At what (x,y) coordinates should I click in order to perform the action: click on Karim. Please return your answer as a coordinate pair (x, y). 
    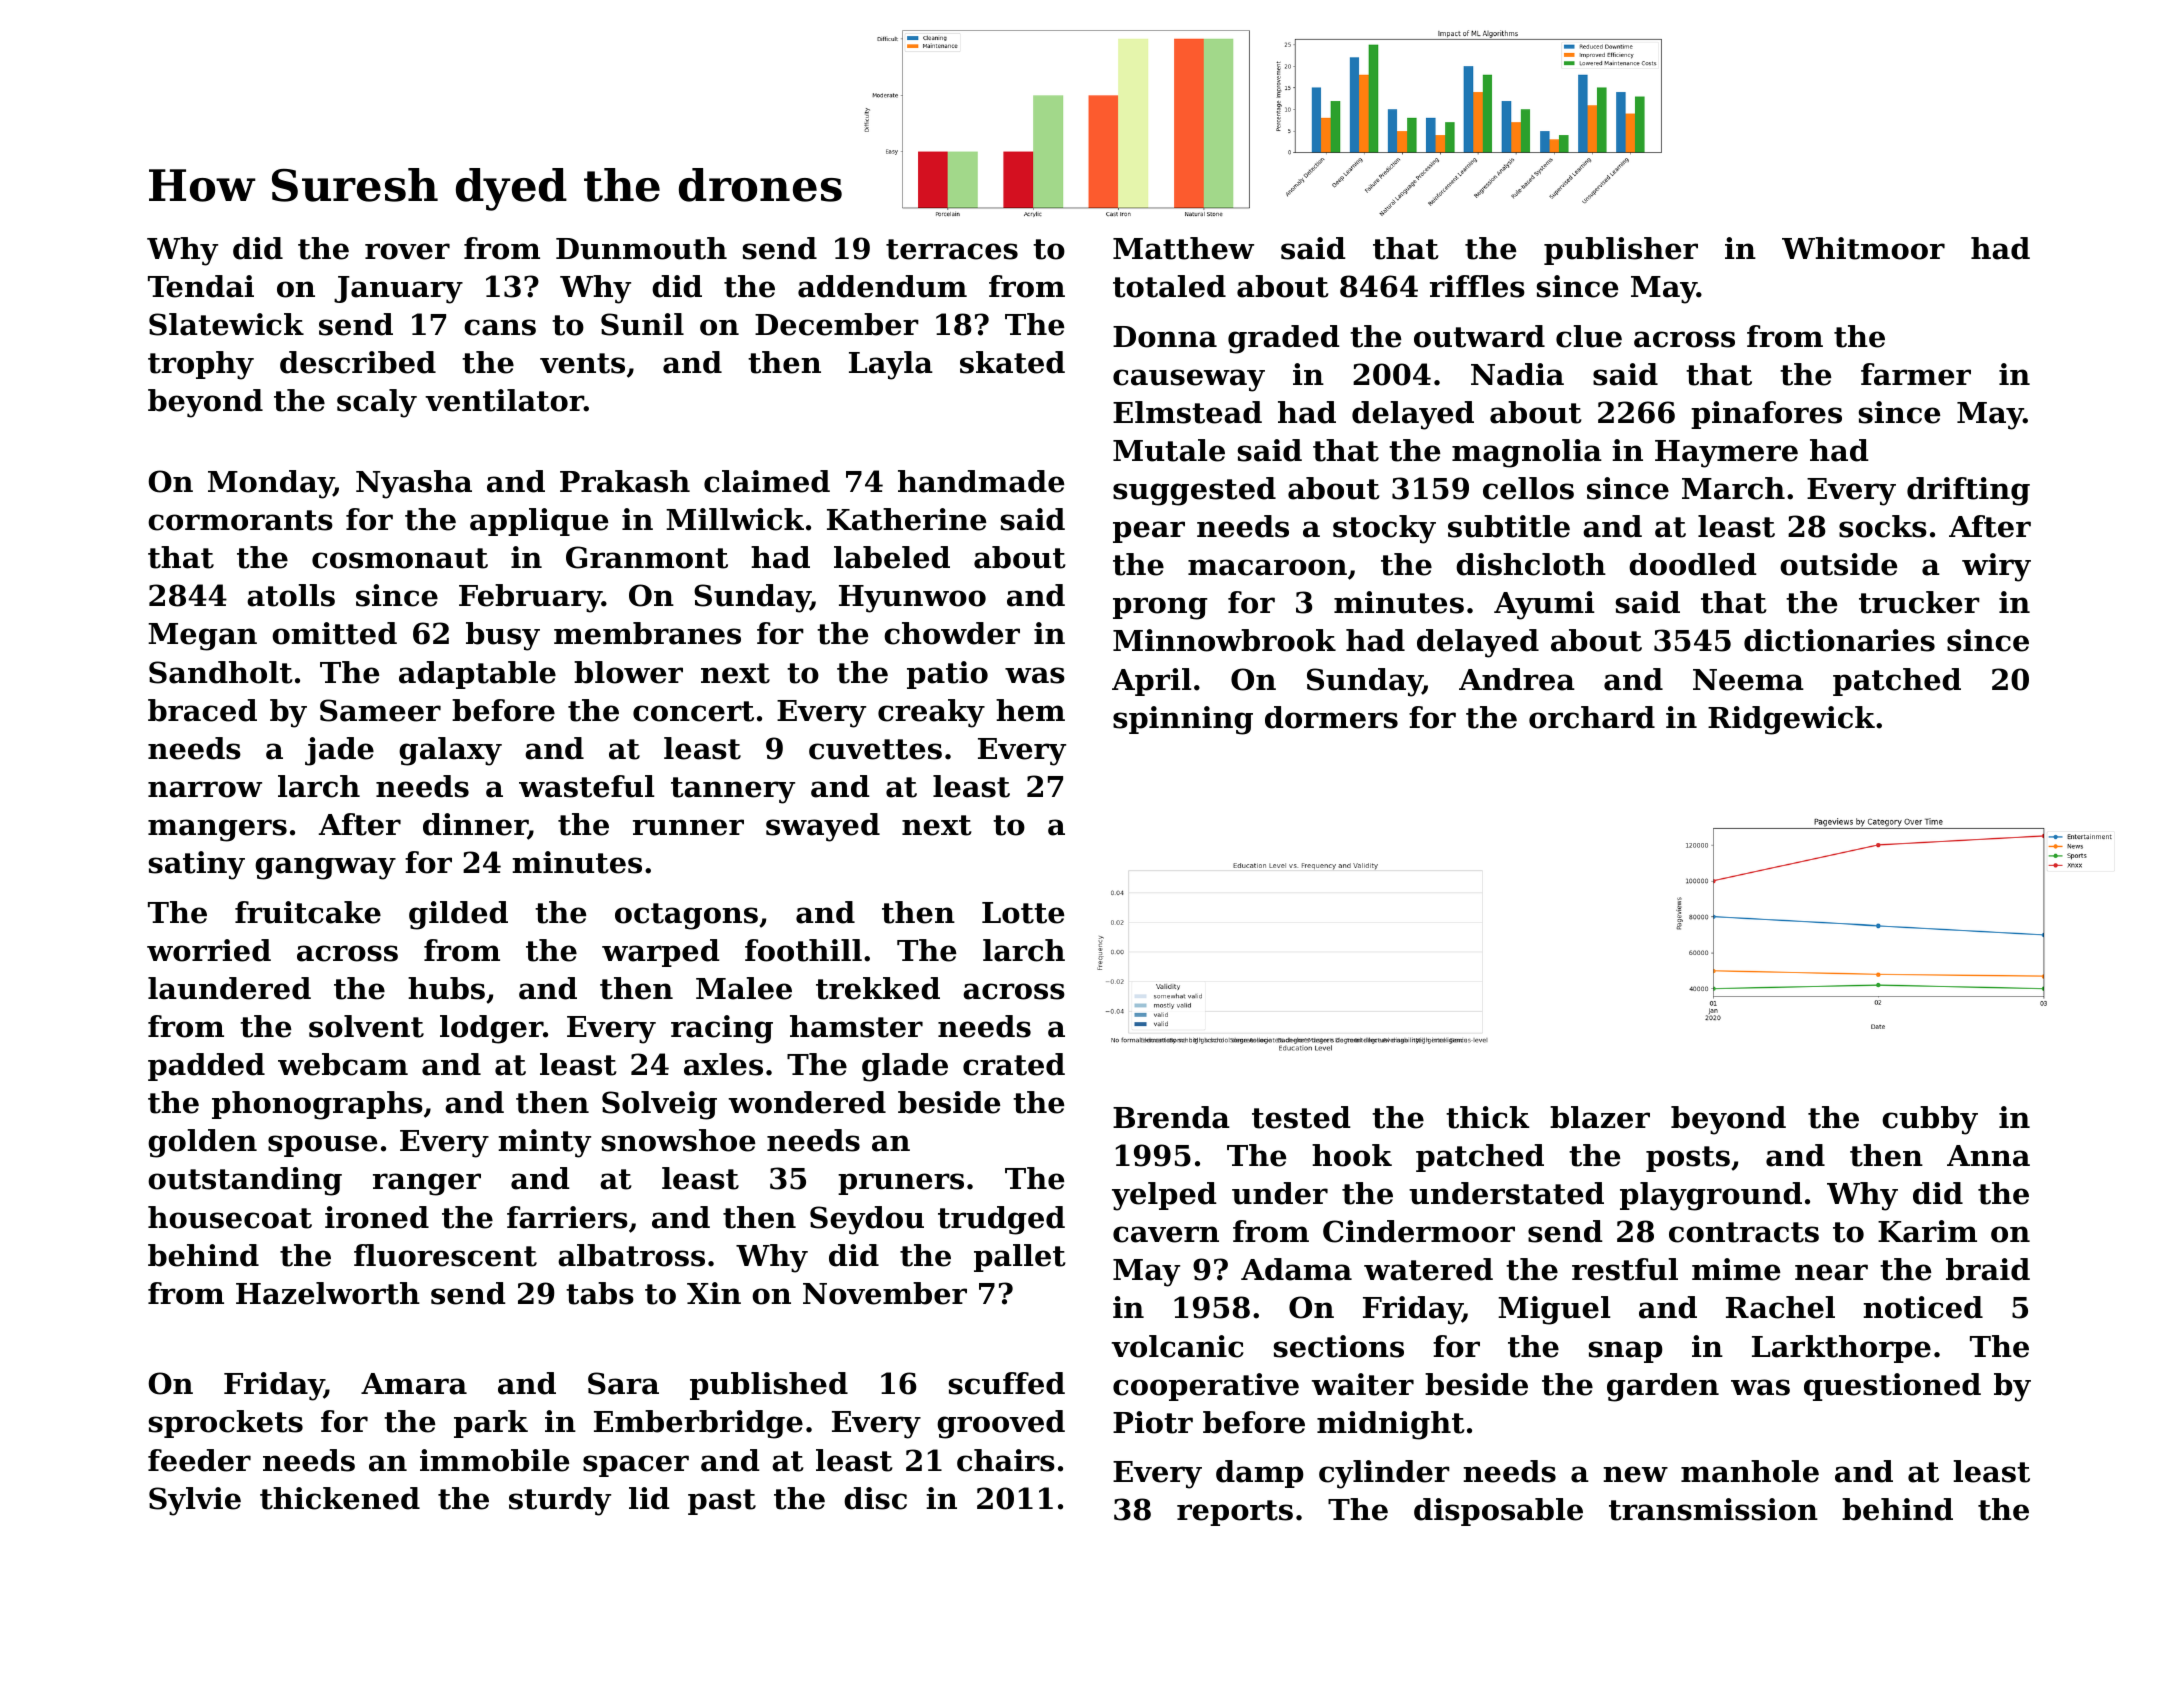
    Looking at the image, I should click on (1927, 1231).
